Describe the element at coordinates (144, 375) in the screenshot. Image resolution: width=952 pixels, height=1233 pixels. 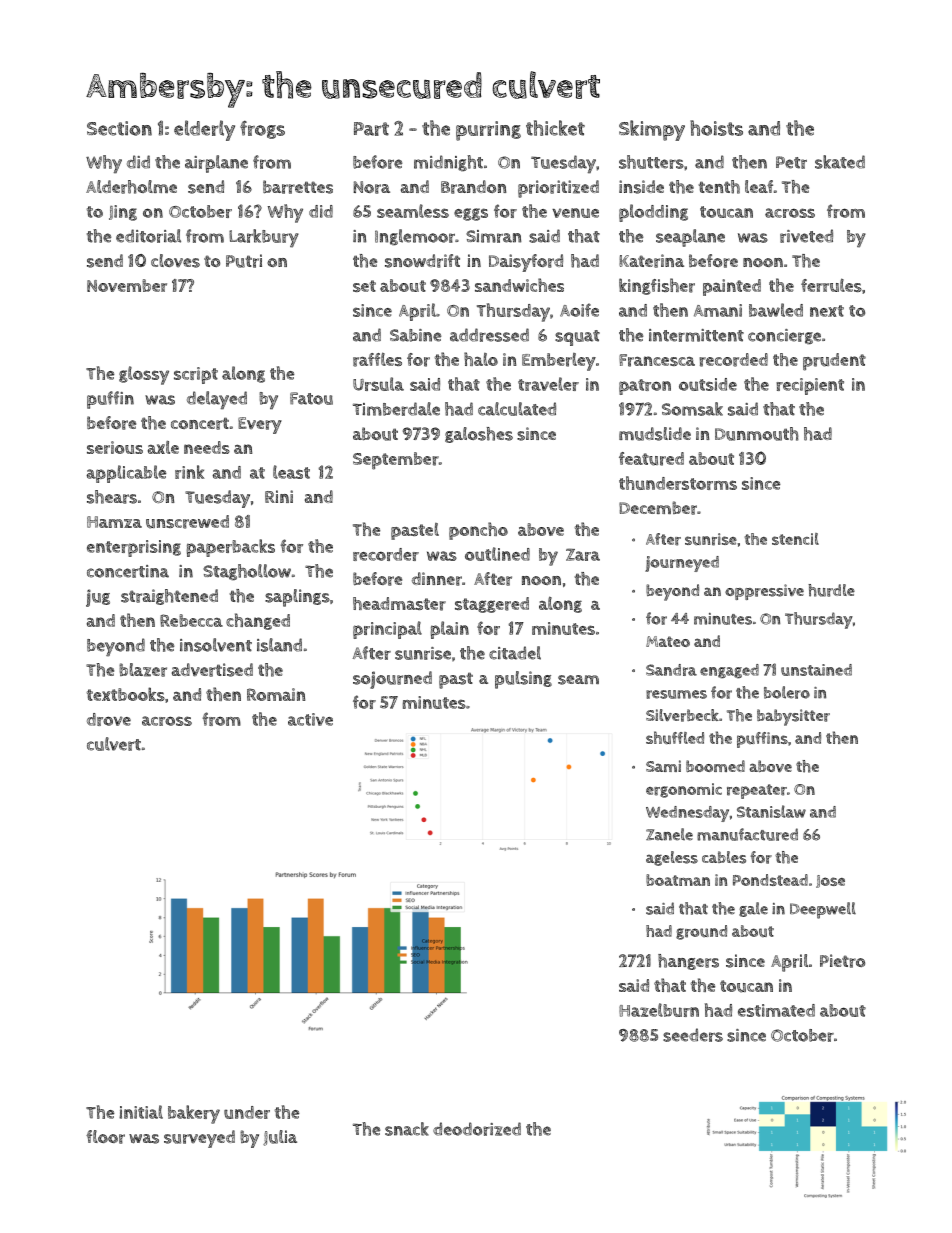
I see `glossy` at that location.
